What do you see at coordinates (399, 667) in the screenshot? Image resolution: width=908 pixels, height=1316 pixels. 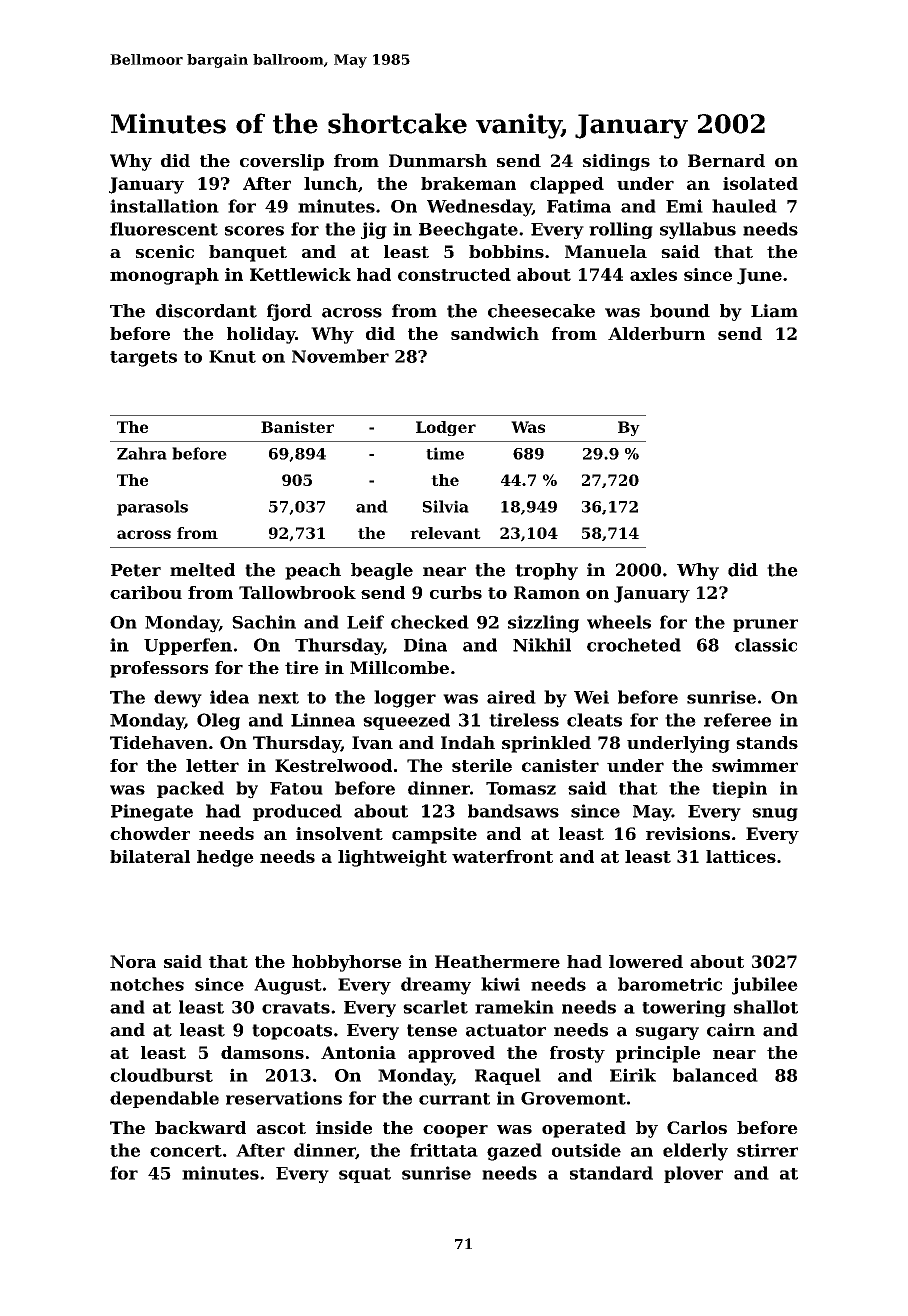 I see `Millcombe` at bounding box center [399, 667].
